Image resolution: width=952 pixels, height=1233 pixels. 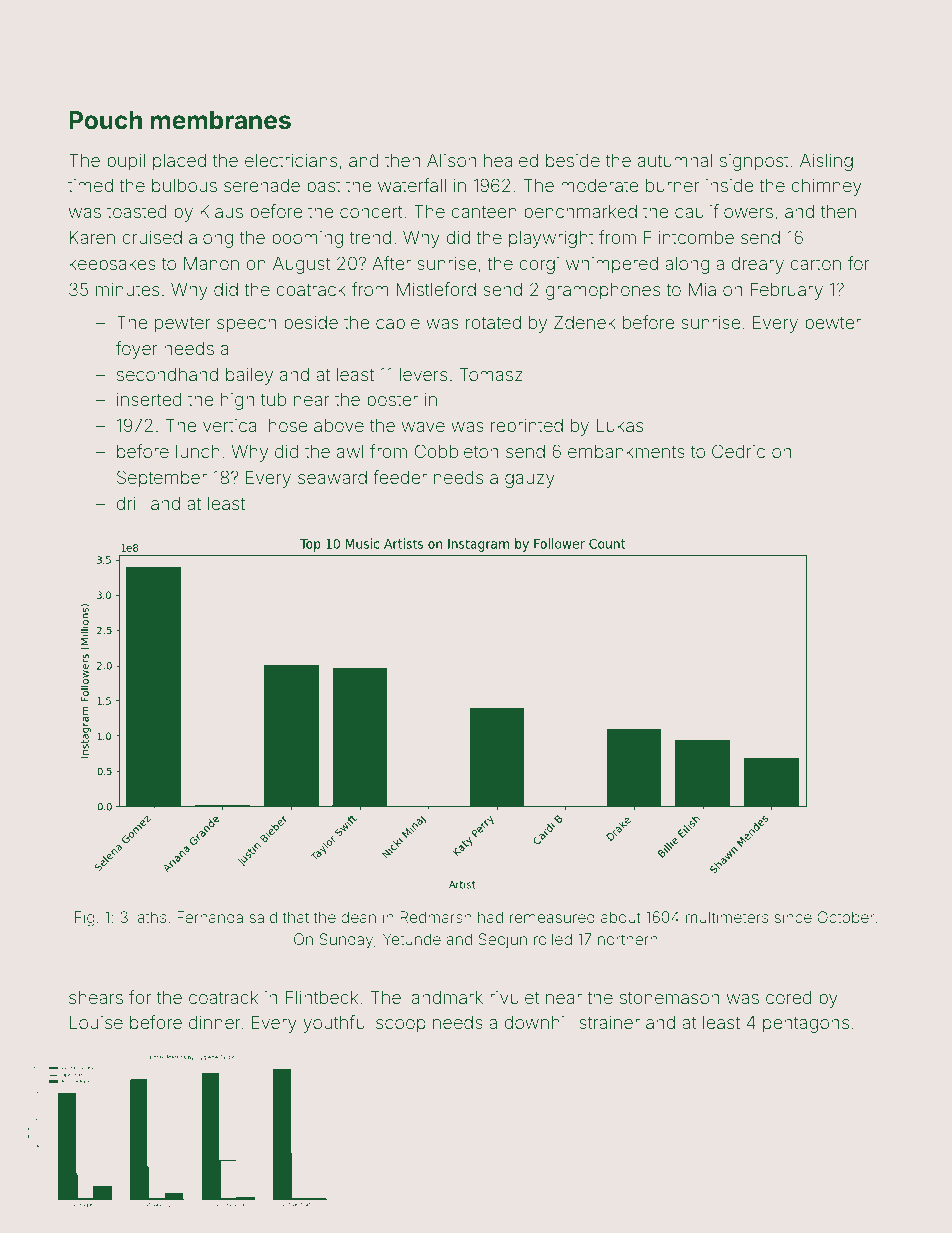 I want to click on After, so click(x=391, y=263).
